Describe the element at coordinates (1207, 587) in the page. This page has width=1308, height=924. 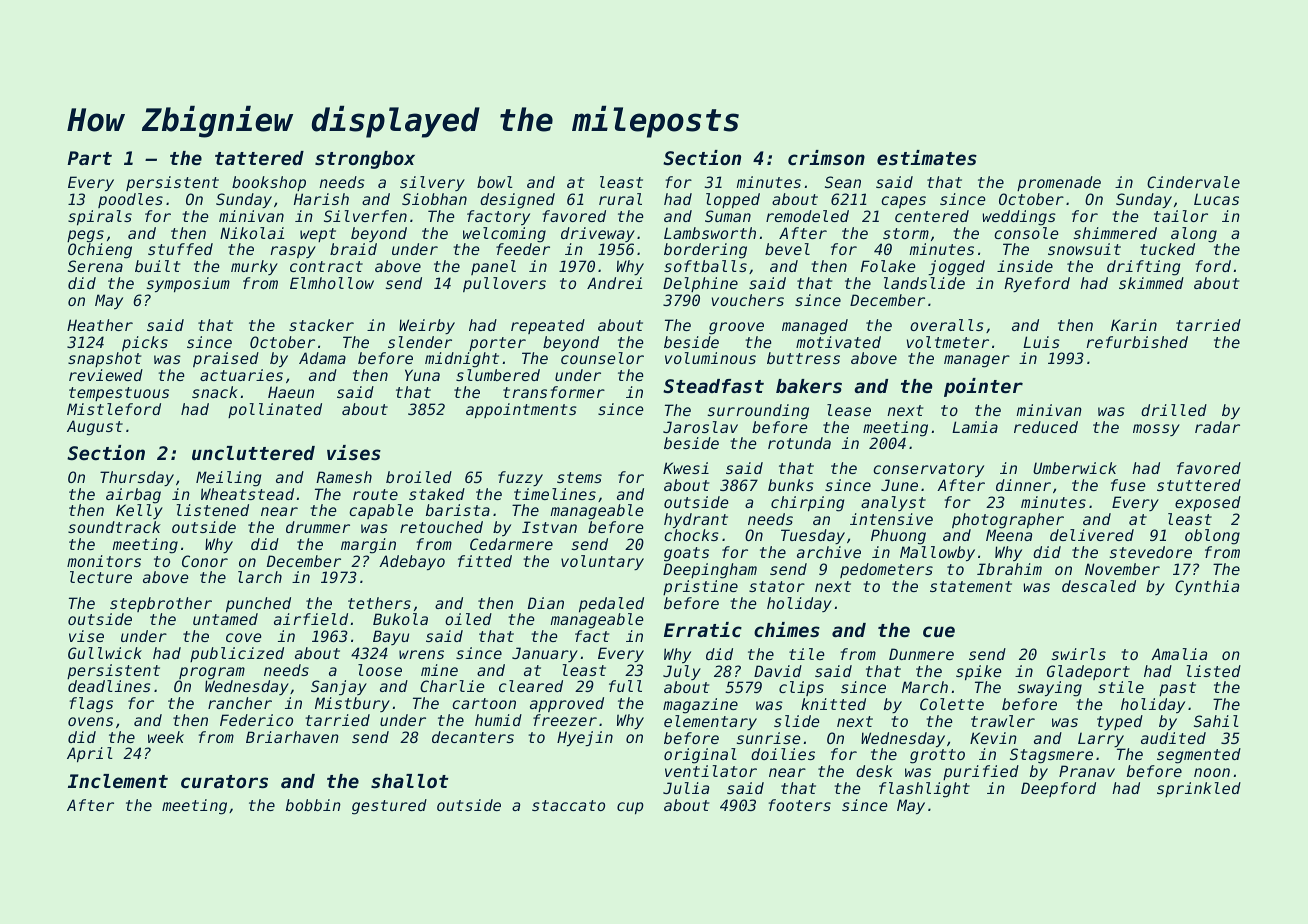
I see `Cynthia` at that location.
